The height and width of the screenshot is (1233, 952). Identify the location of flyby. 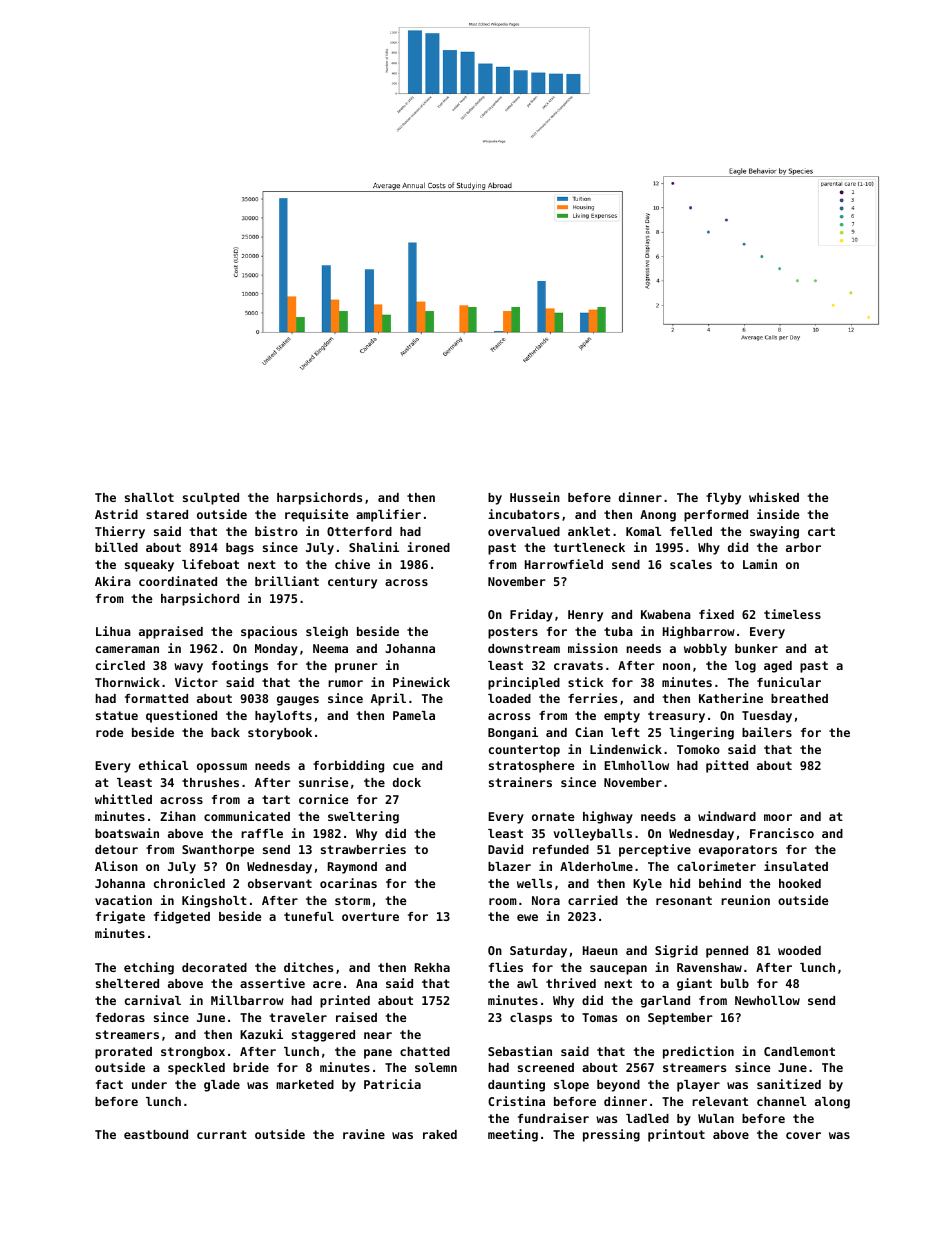
(723, 499).
